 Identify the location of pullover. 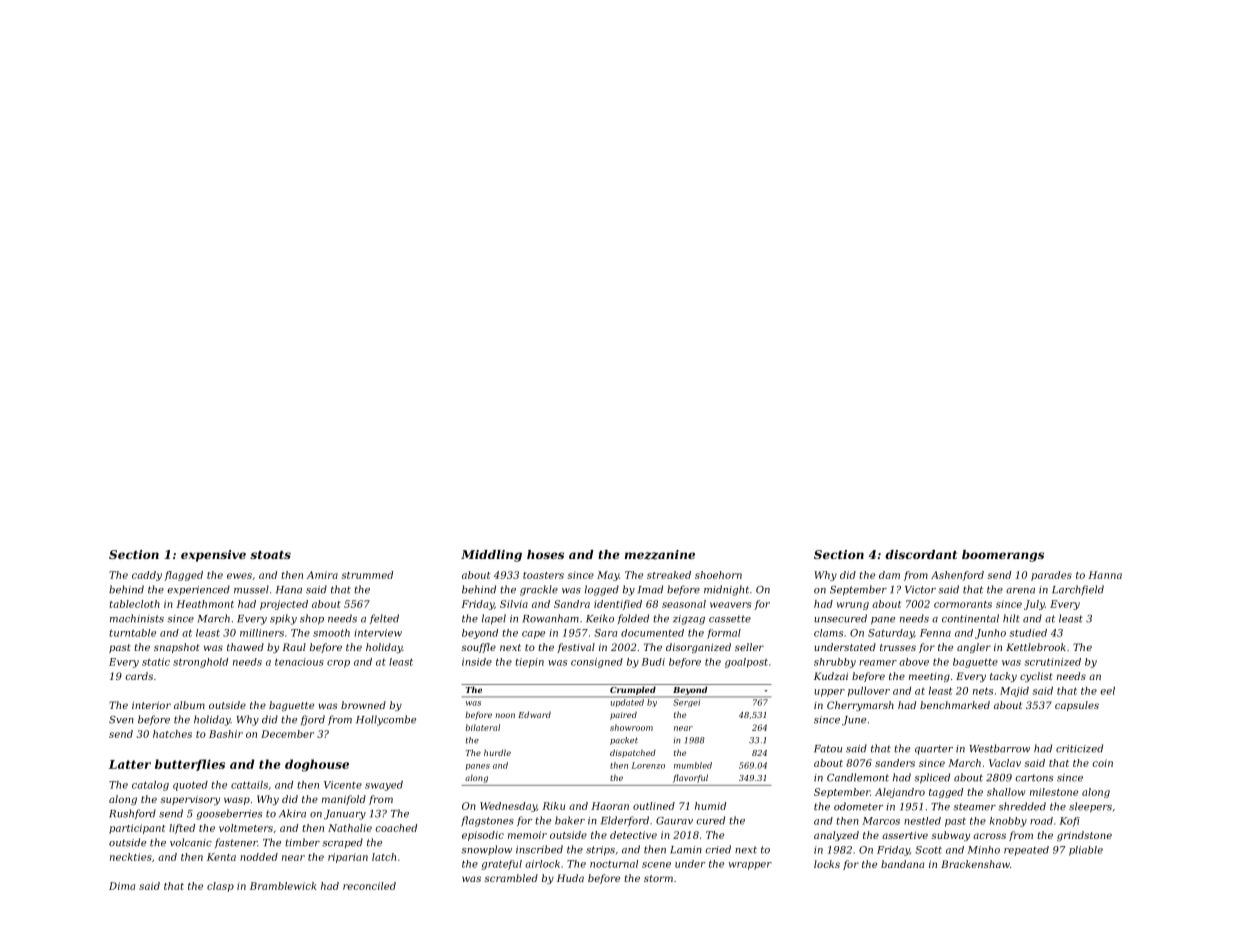
(869, 692).
